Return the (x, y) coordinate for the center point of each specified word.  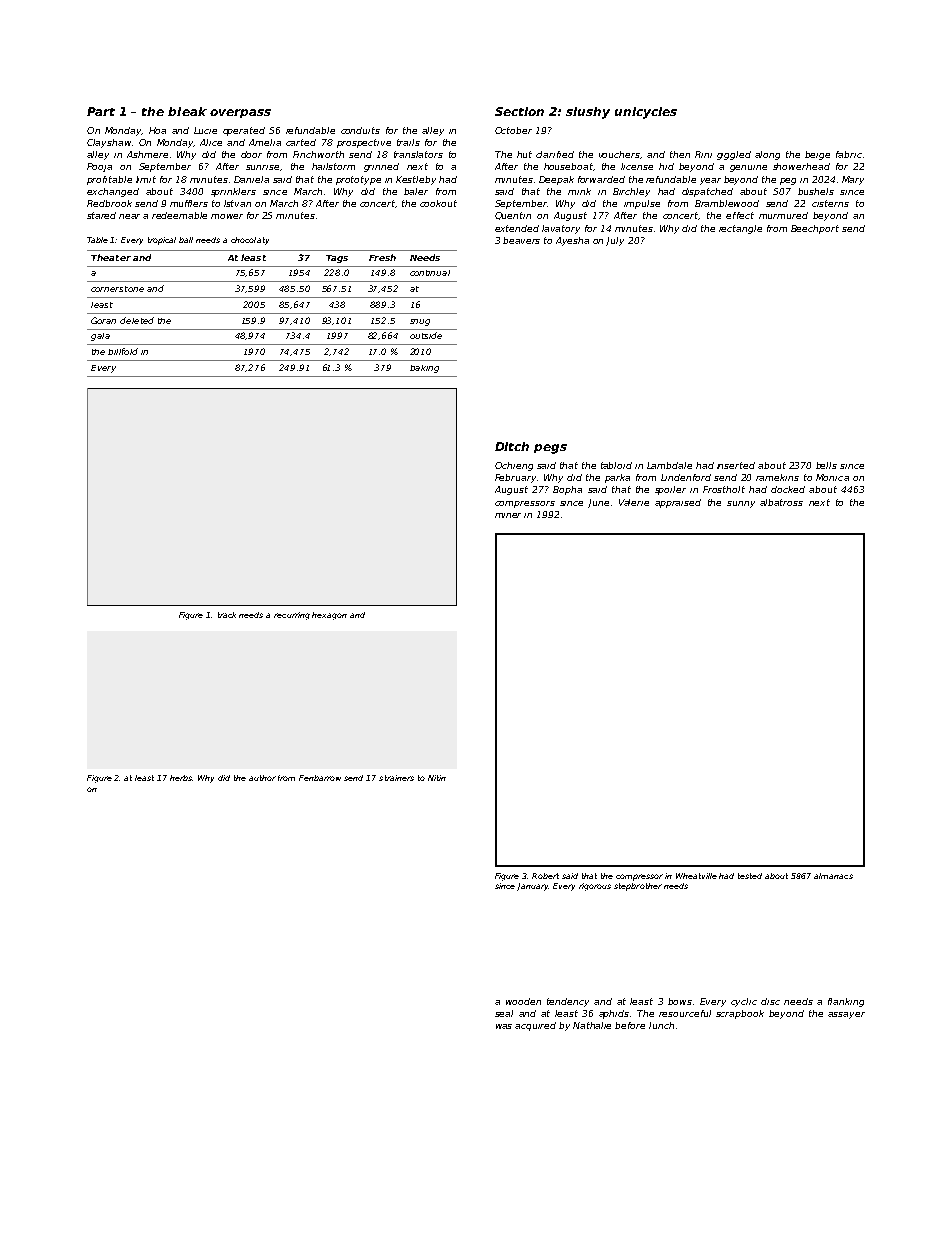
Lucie (205, 130)
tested (750, 876)
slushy (588, 113)
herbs (181, 778)
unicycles (646, 113)
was (504, 1026)
